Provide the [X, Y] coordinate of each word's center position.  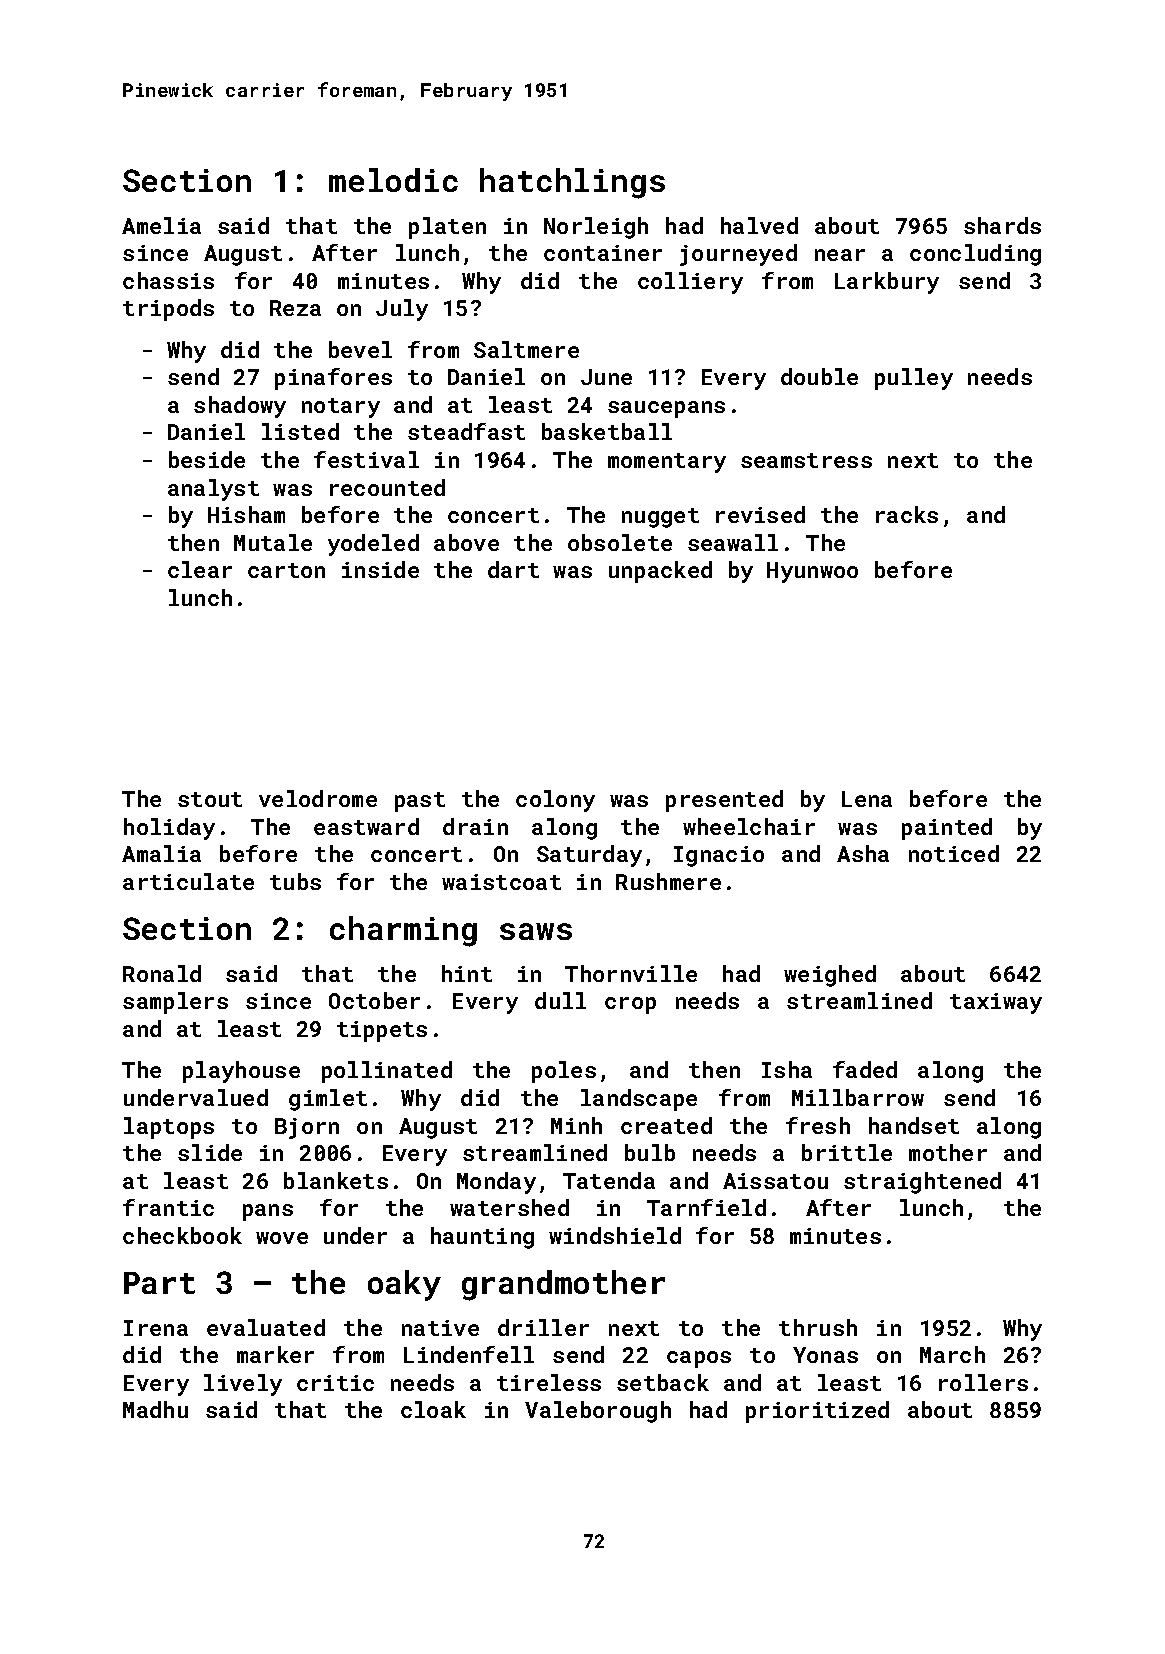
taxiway [996, 1003]
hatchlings [572, 183]
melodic [393, 180]
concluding [975, 255]
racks [907, 514]
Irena [156, 1328]
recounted [387, 487]
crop [630, 1005]
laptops [169, 1128]
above [466, 542]
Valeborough [598, 1412]
